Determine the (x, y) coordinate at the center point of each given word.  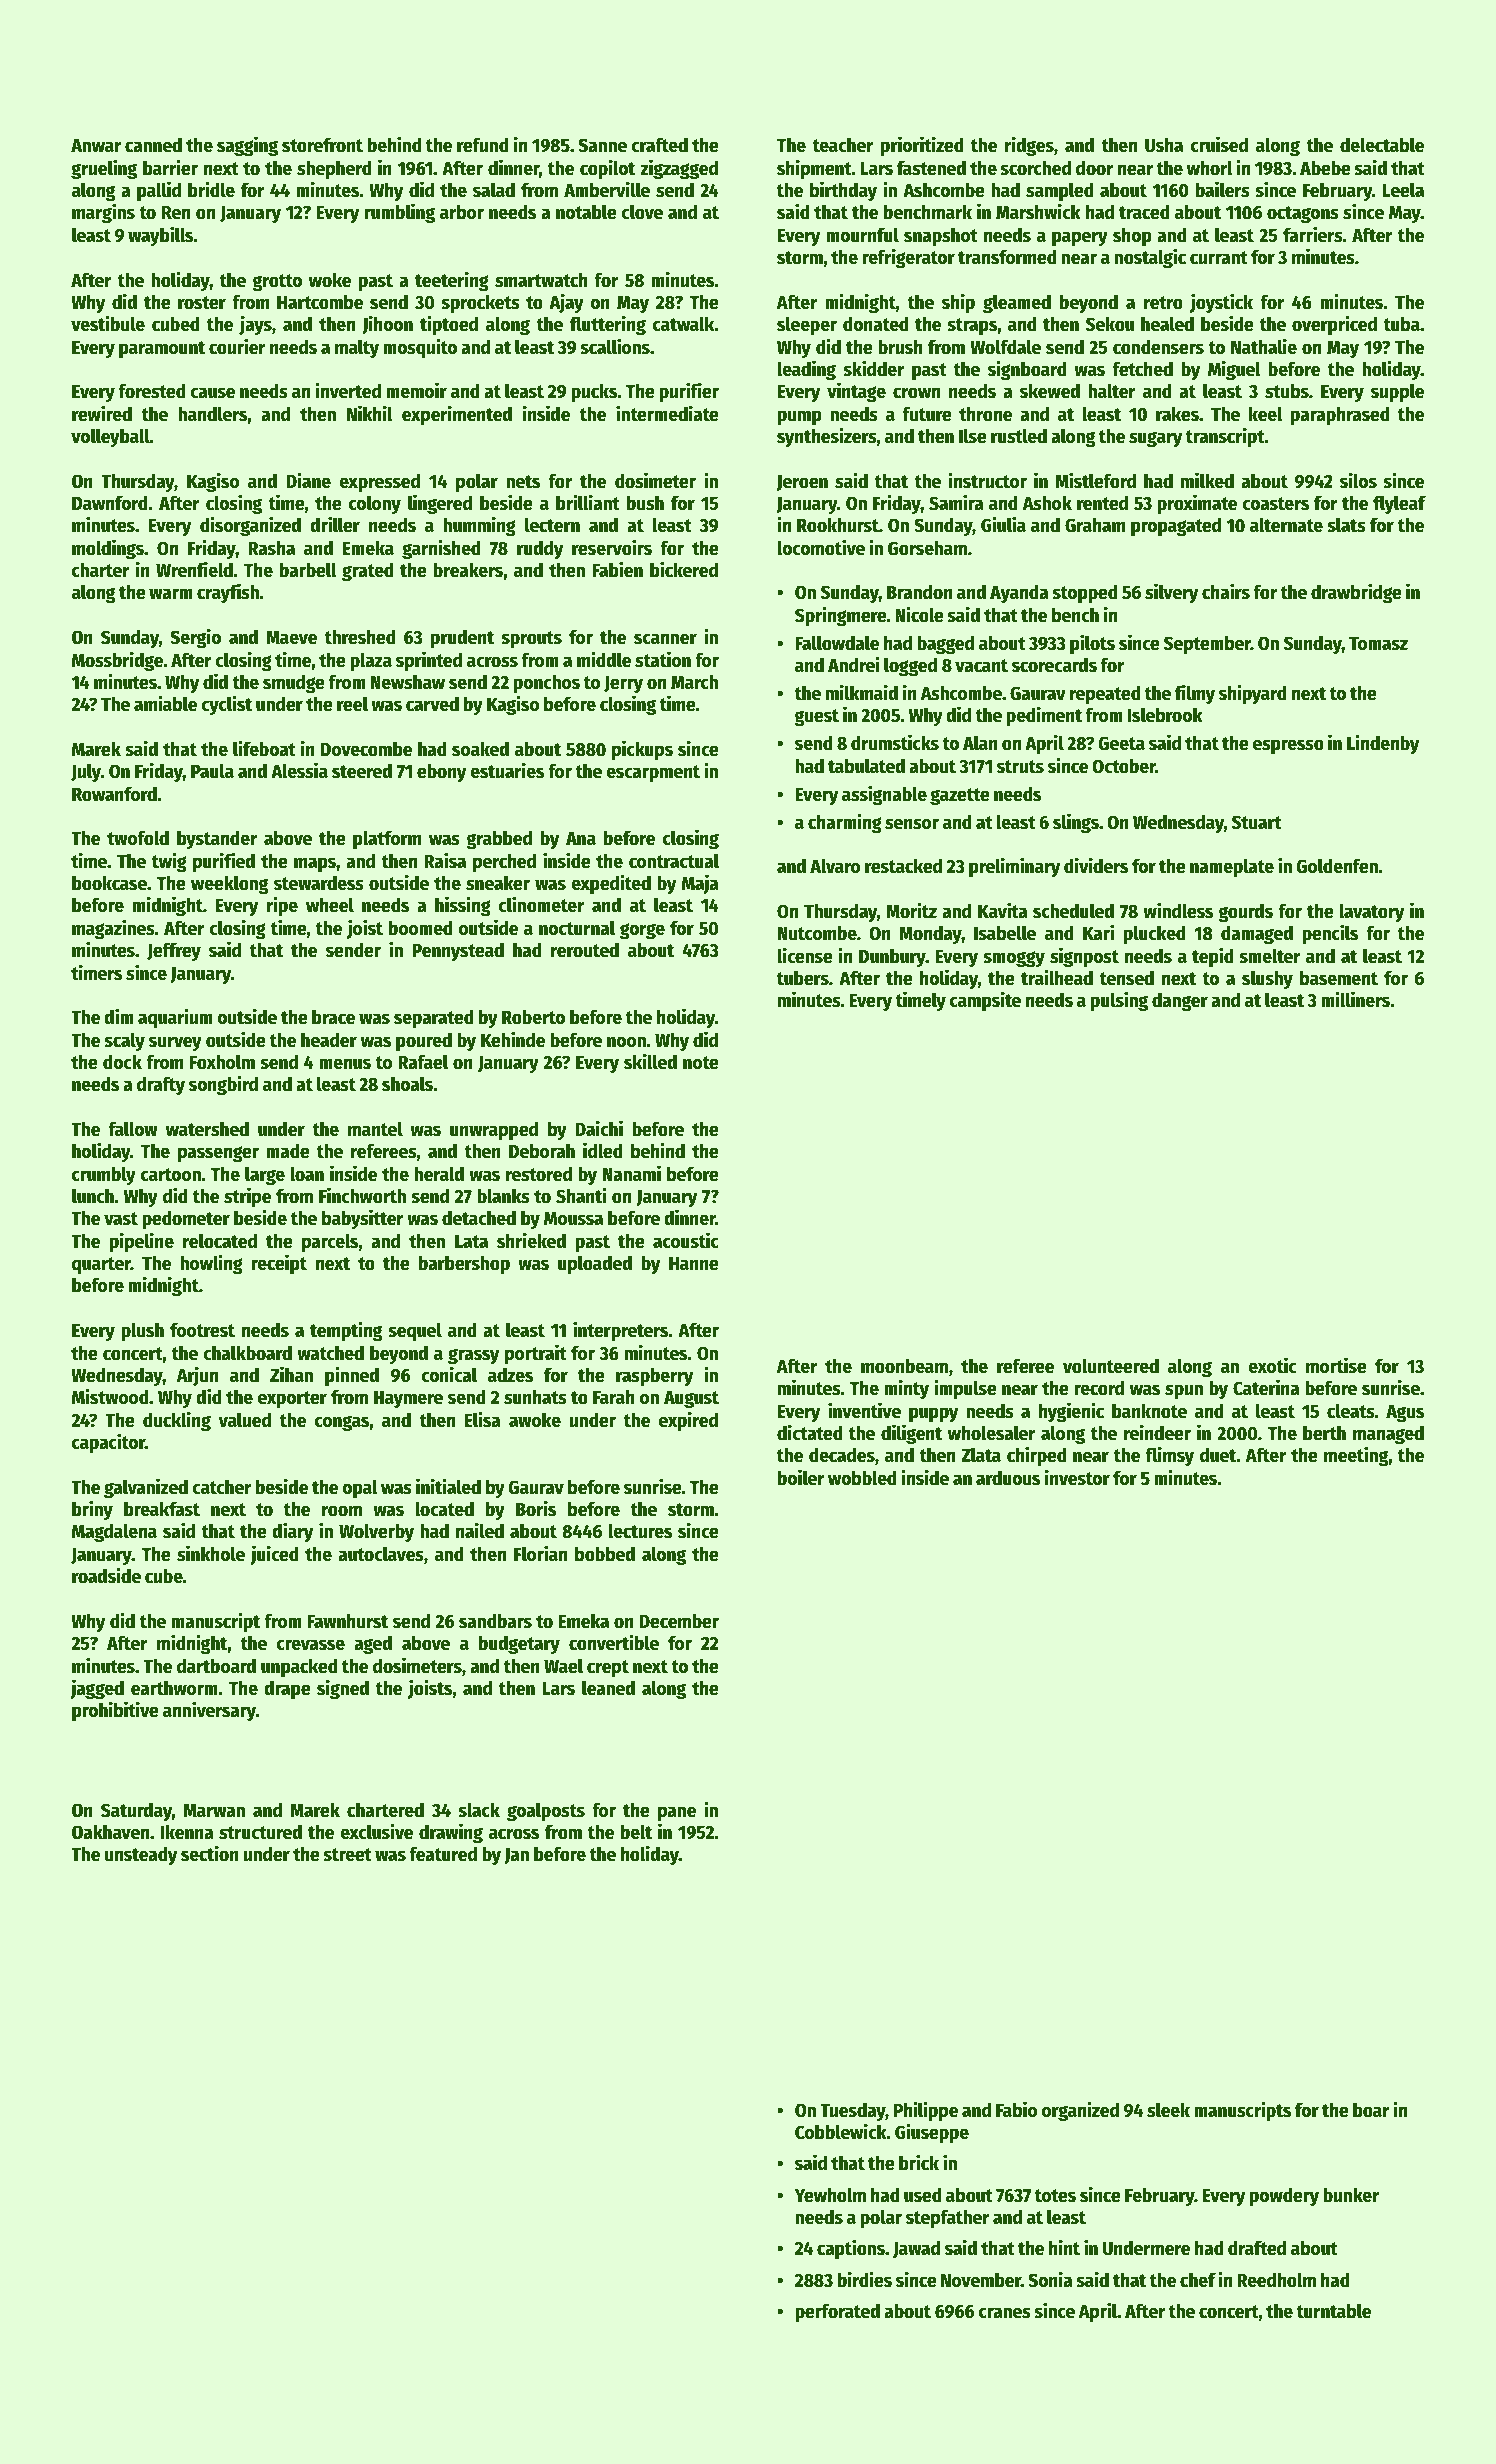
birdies (865, 2279)
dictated (810, 1432)
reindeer (1157, 1432)
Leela (1403, 190)
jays (255, 325)
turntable (1333, 2311)
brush (900, 347)
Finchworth (362, 1195)
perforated (837, 2312)
